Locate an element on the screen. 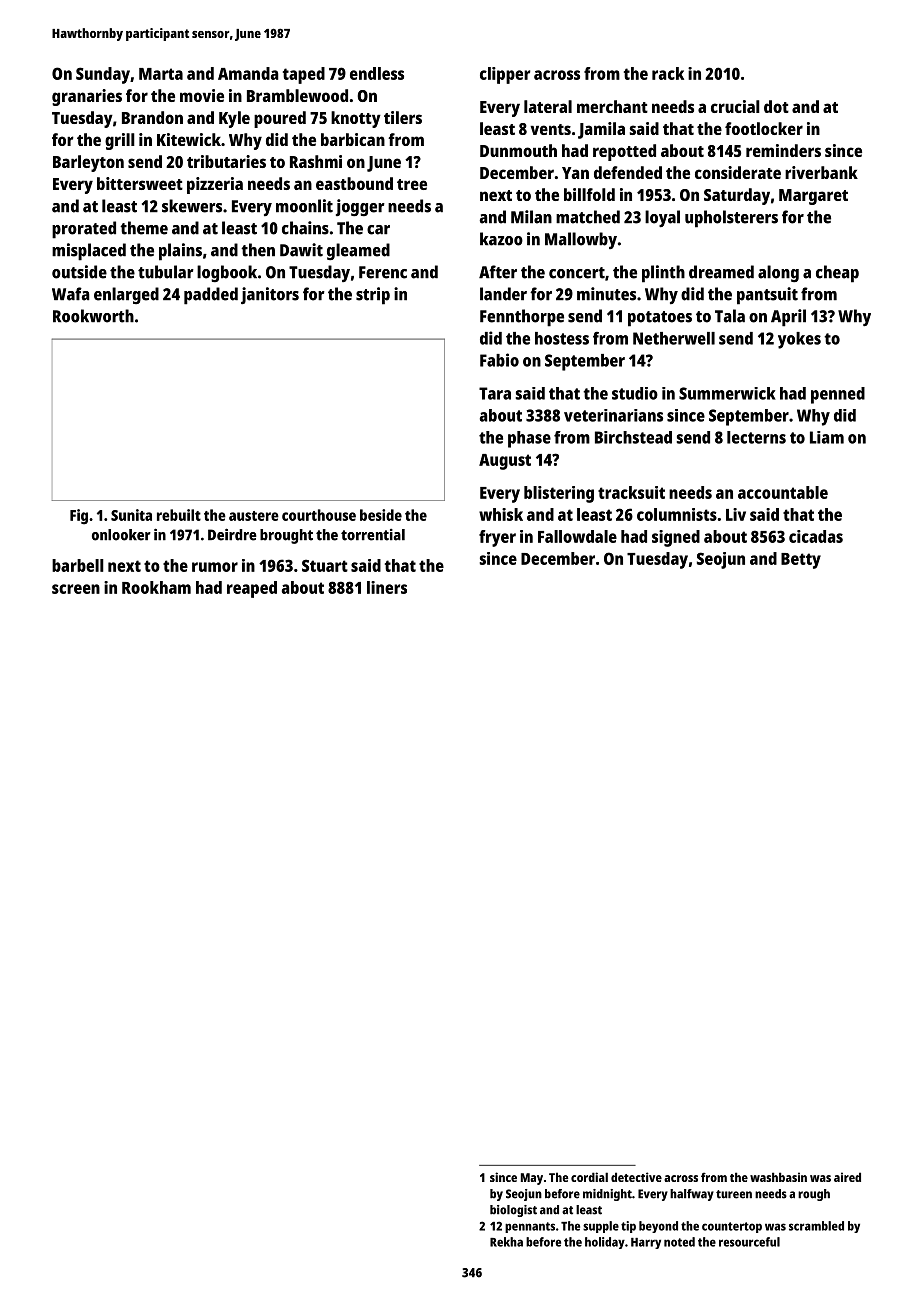 The width and height of the screenshot is (924, 1308). reaped is located at coordinates (252, 589).
